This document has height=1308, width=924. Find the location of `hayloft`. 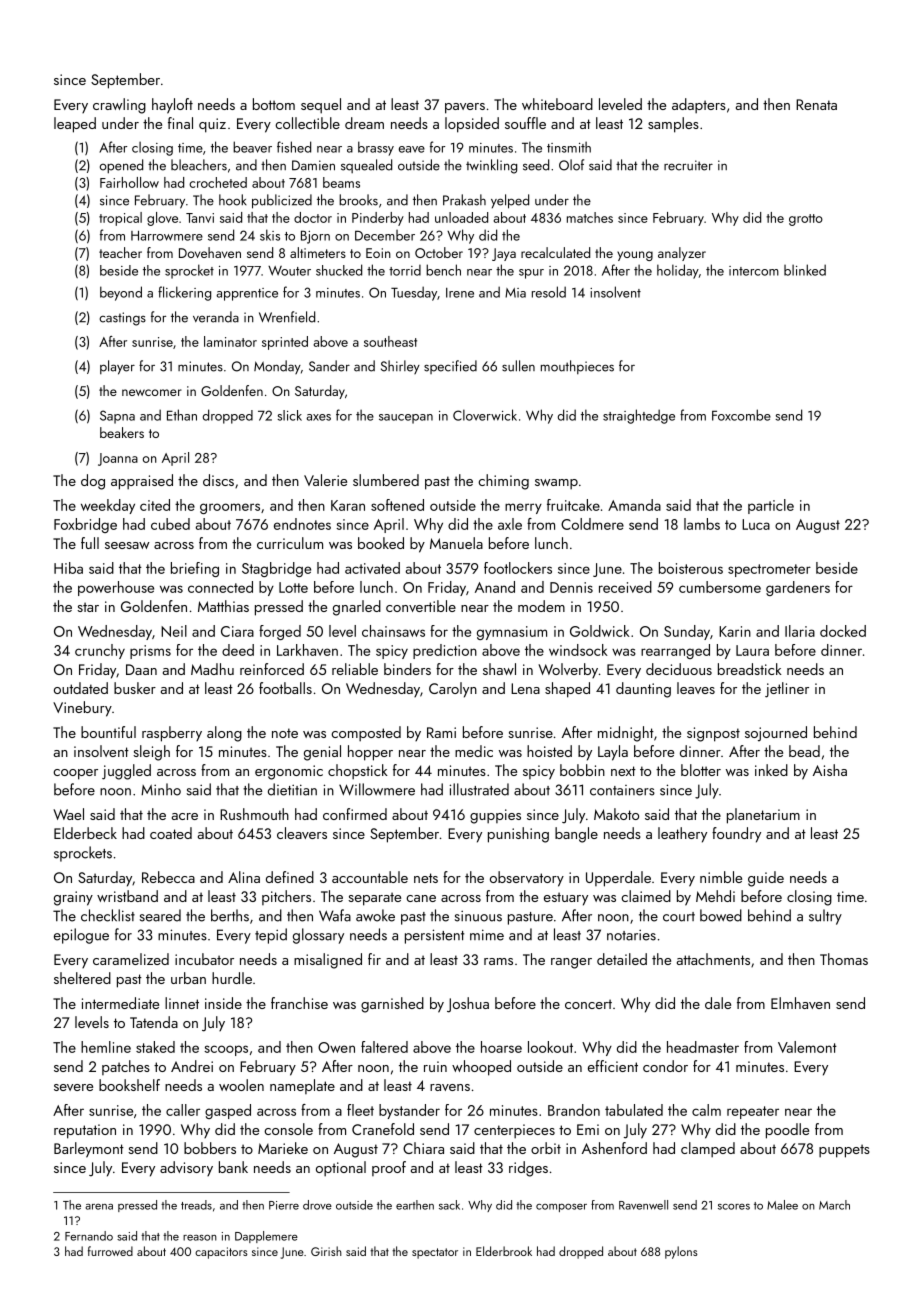

hayloft is located at coordinates (172, 106).
